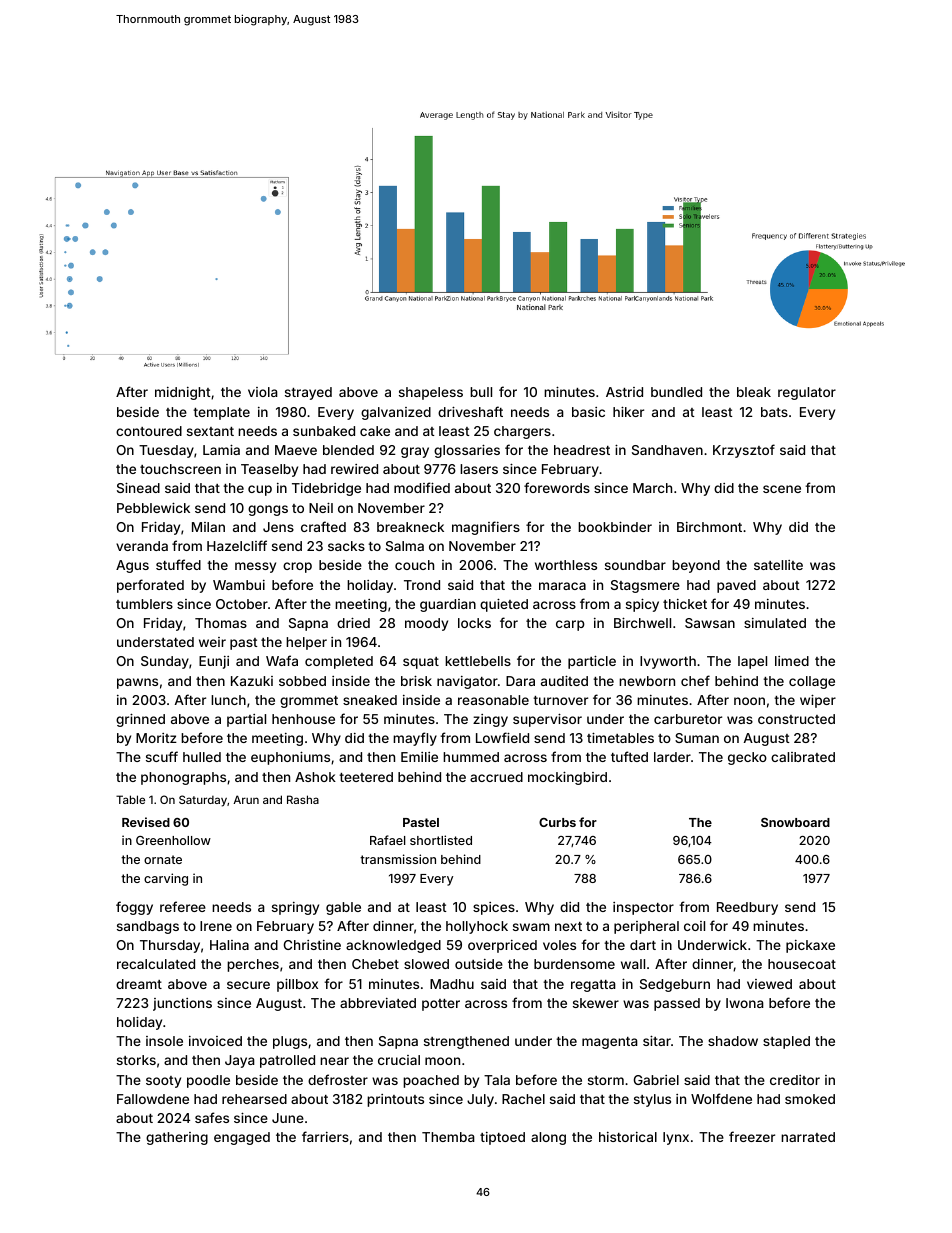  What do you see at coordinates (496, 777) in the page?
I see `accrued` at bounding box center [496, 777].
